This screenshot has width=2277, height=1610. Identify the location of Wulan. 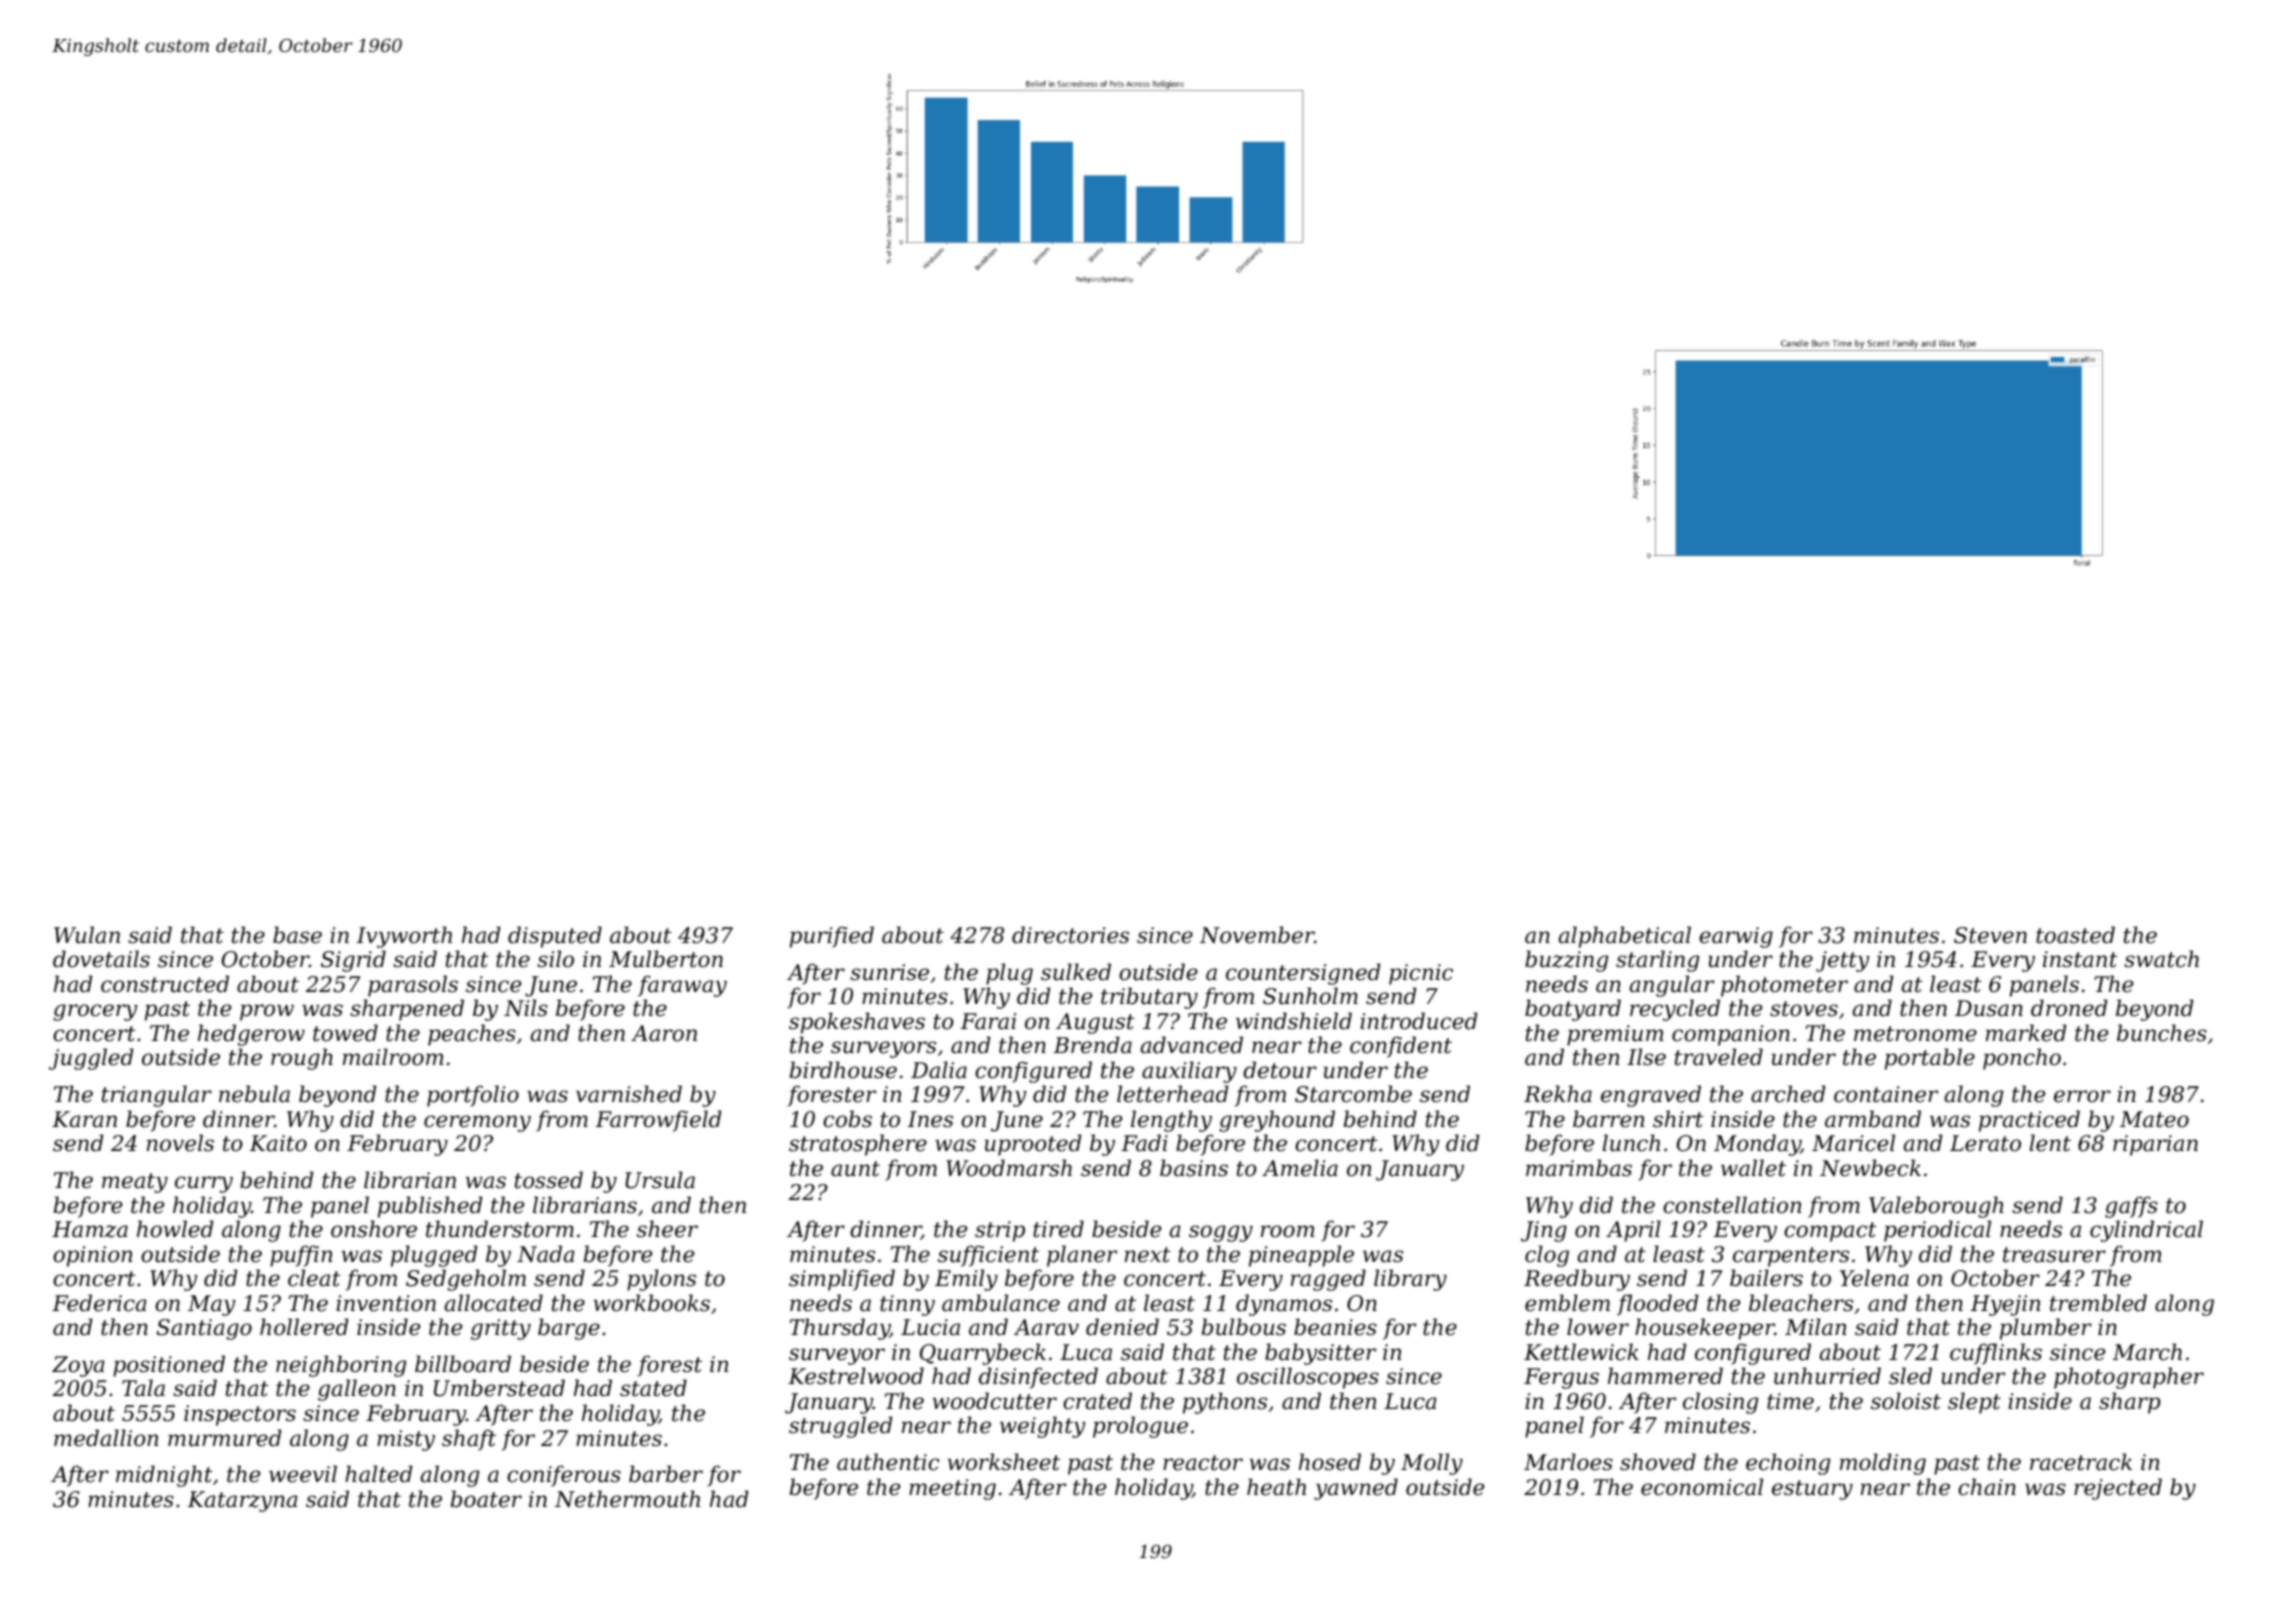
(87, 935).
